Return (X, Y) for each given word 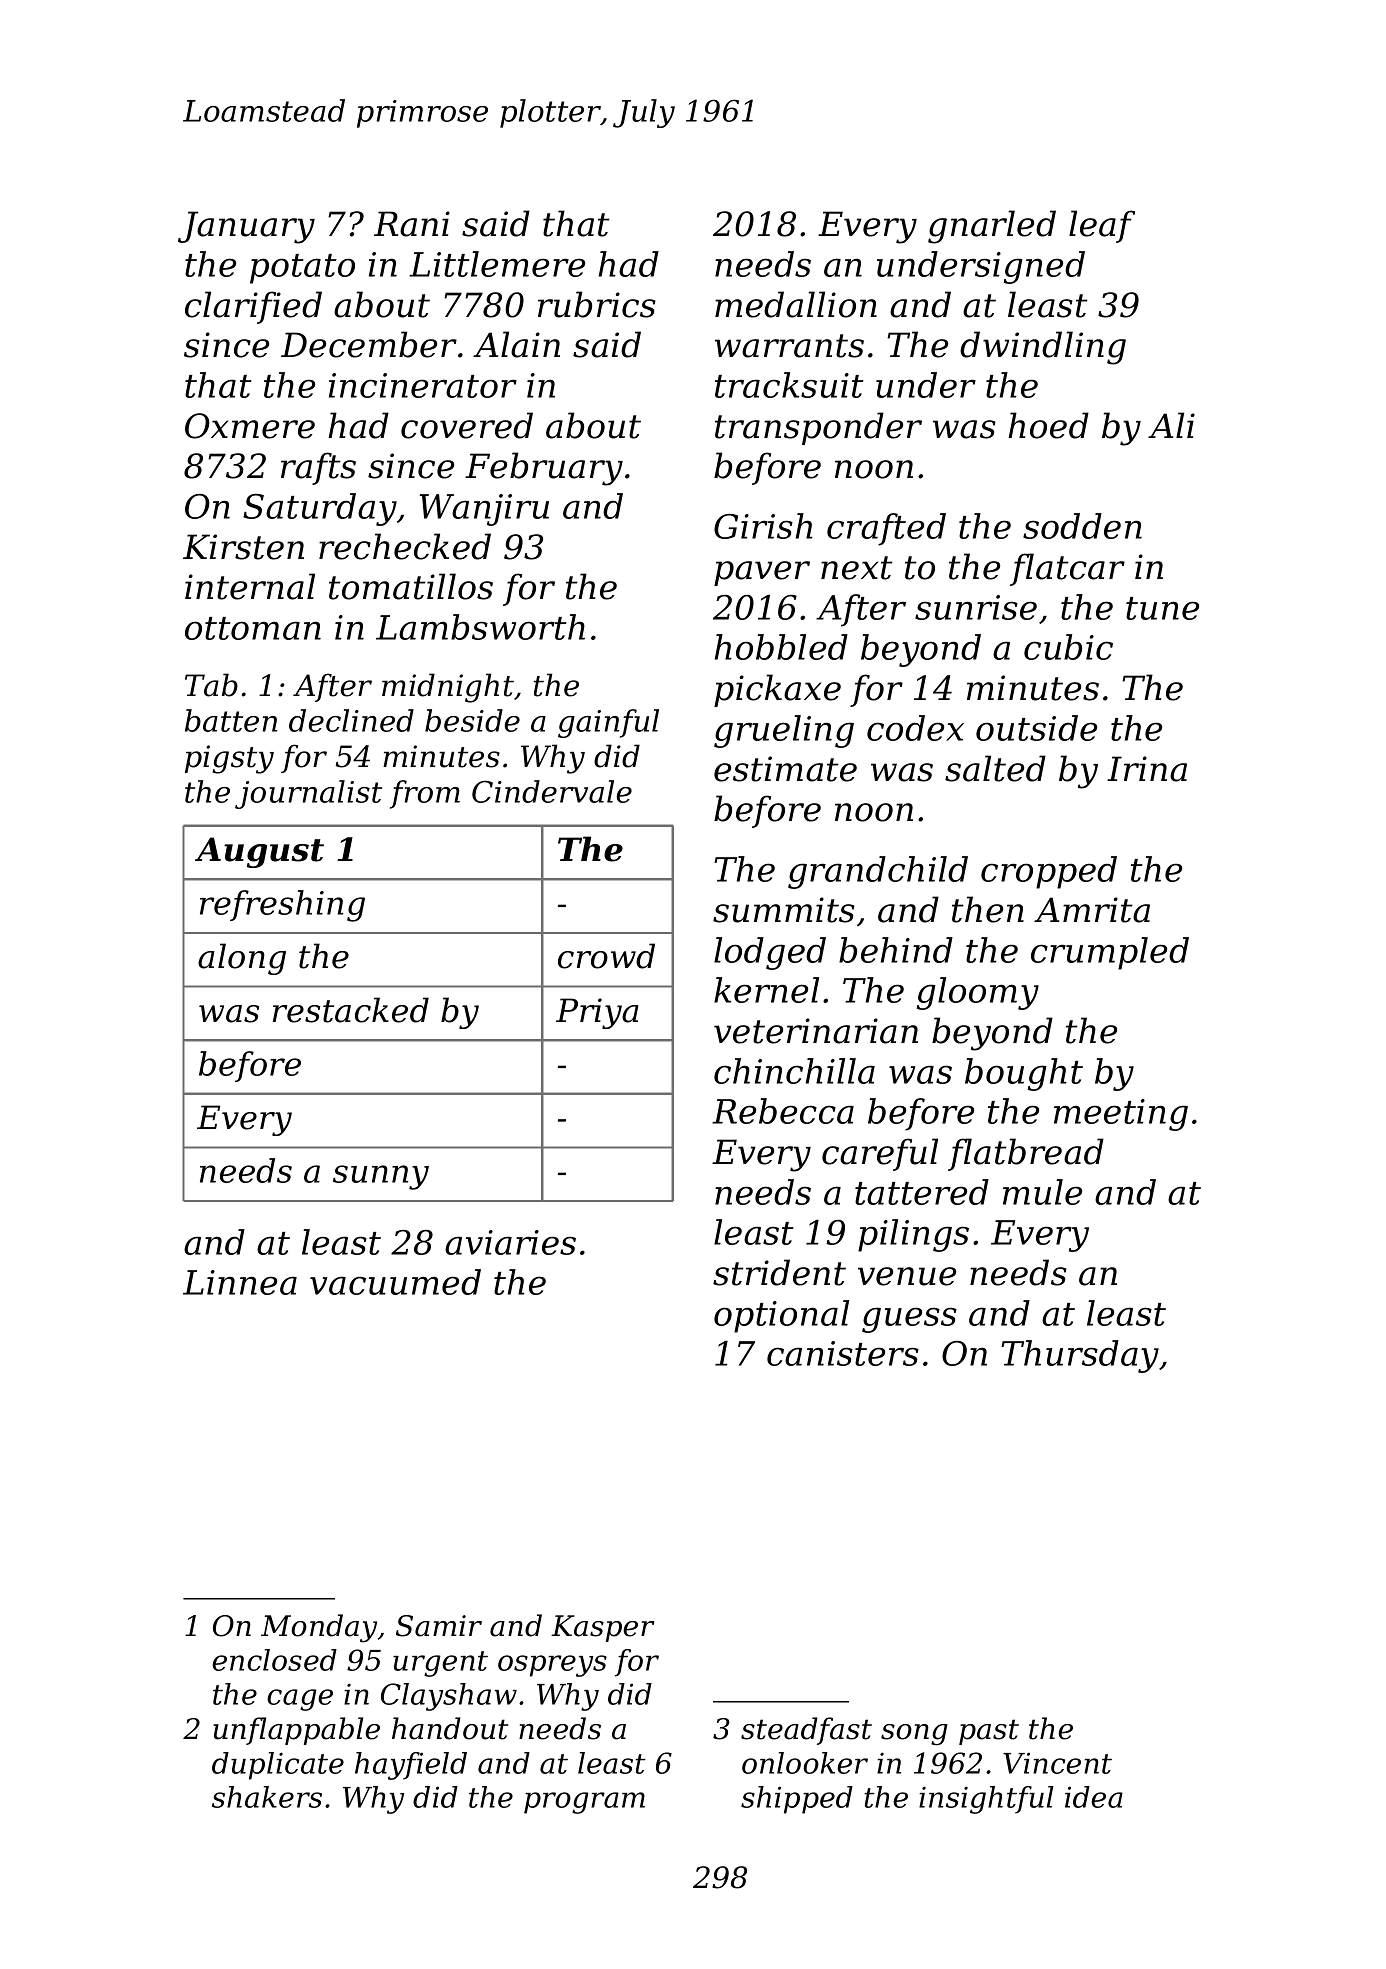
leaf (1102, 226)
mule (1042, 1192)
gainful (608, 723)
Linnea (240, 1282)
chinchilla (794, 1071)
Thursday (1080, 1356)
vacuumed (395, 1282)
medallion (796, 304)
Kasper (603, 1628)
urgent (440, 1664)
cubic (1068, 647)
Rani (412, 224)
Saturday (320, 509)
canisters (843, 1353)
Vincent (1057, 1763)
